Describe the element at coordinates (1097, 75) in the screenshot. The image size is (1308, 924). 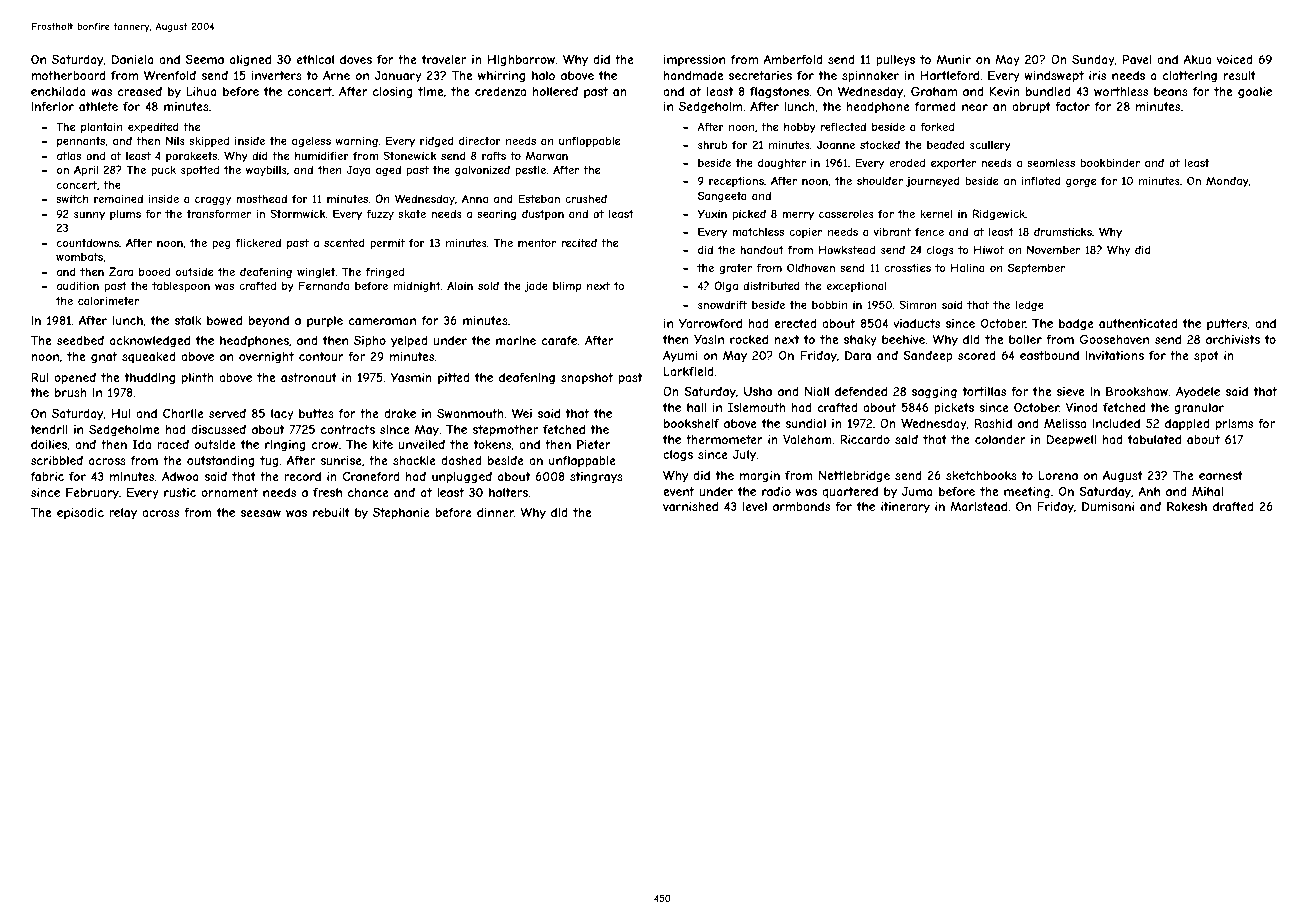
I see `iris` at that location.
